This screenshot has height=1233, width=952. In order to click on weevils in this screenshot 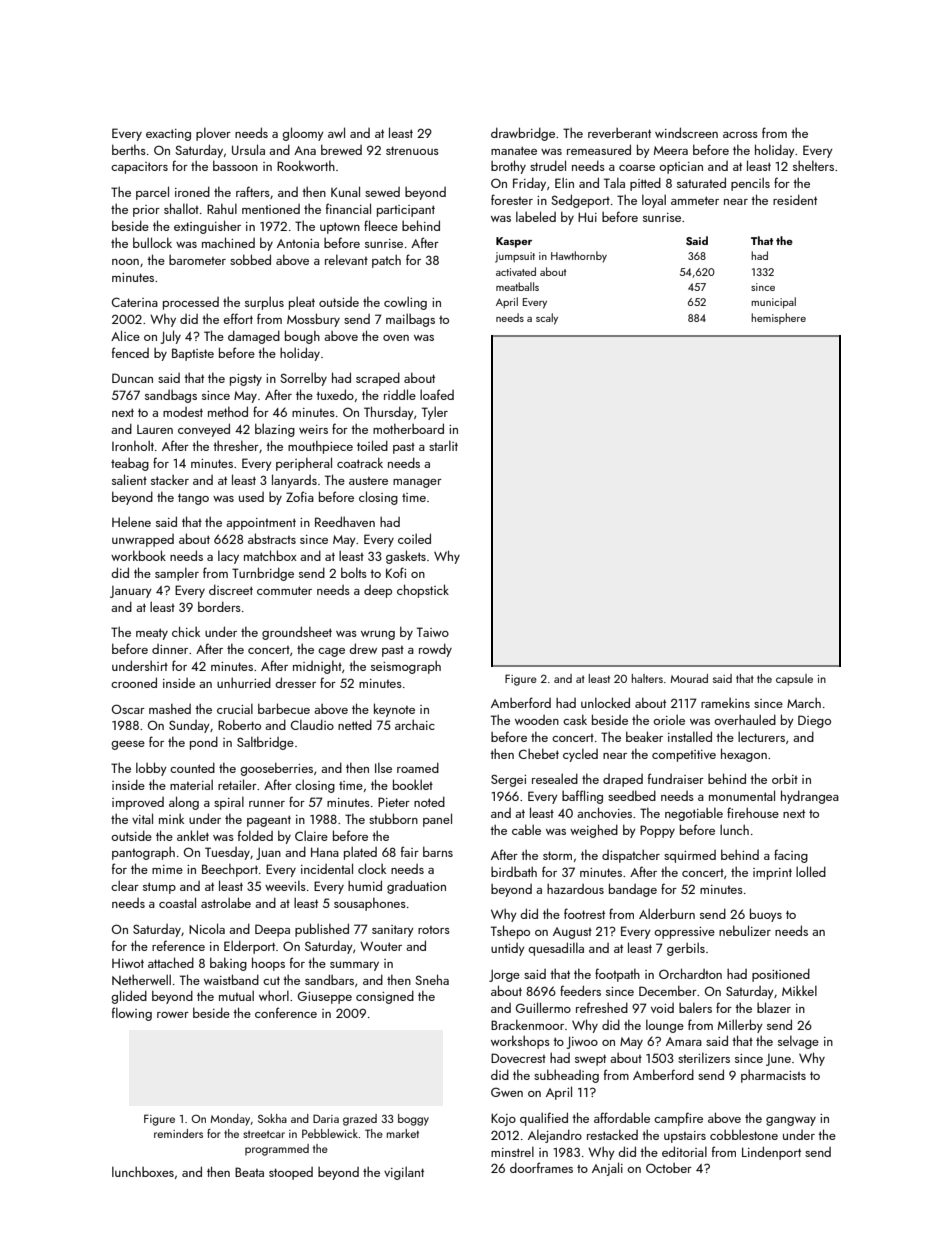, I will do `click(285, 886)`.
